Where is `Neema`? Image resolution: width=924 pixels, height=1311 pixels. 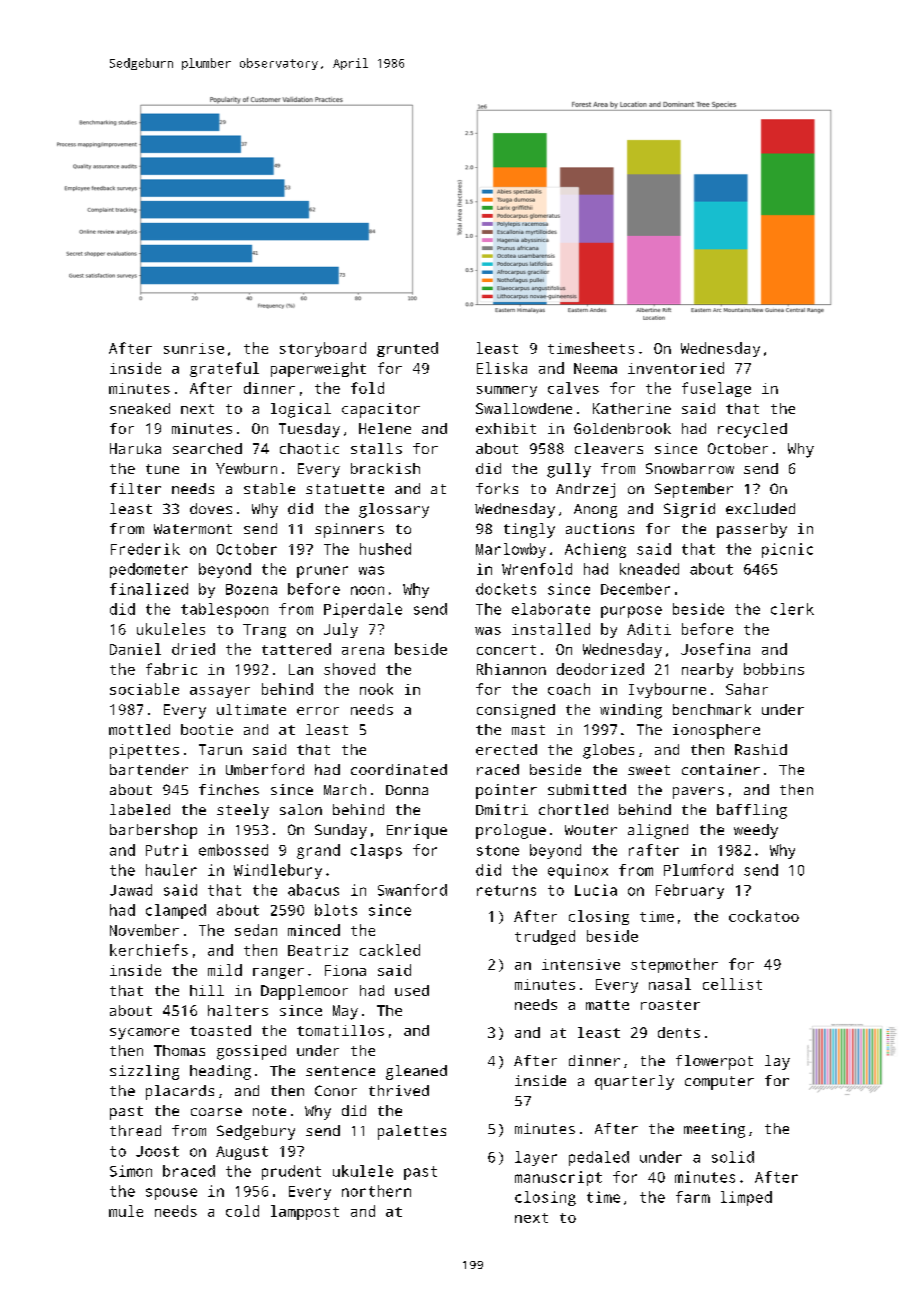 Neema is located at coordinates (595, 368).
